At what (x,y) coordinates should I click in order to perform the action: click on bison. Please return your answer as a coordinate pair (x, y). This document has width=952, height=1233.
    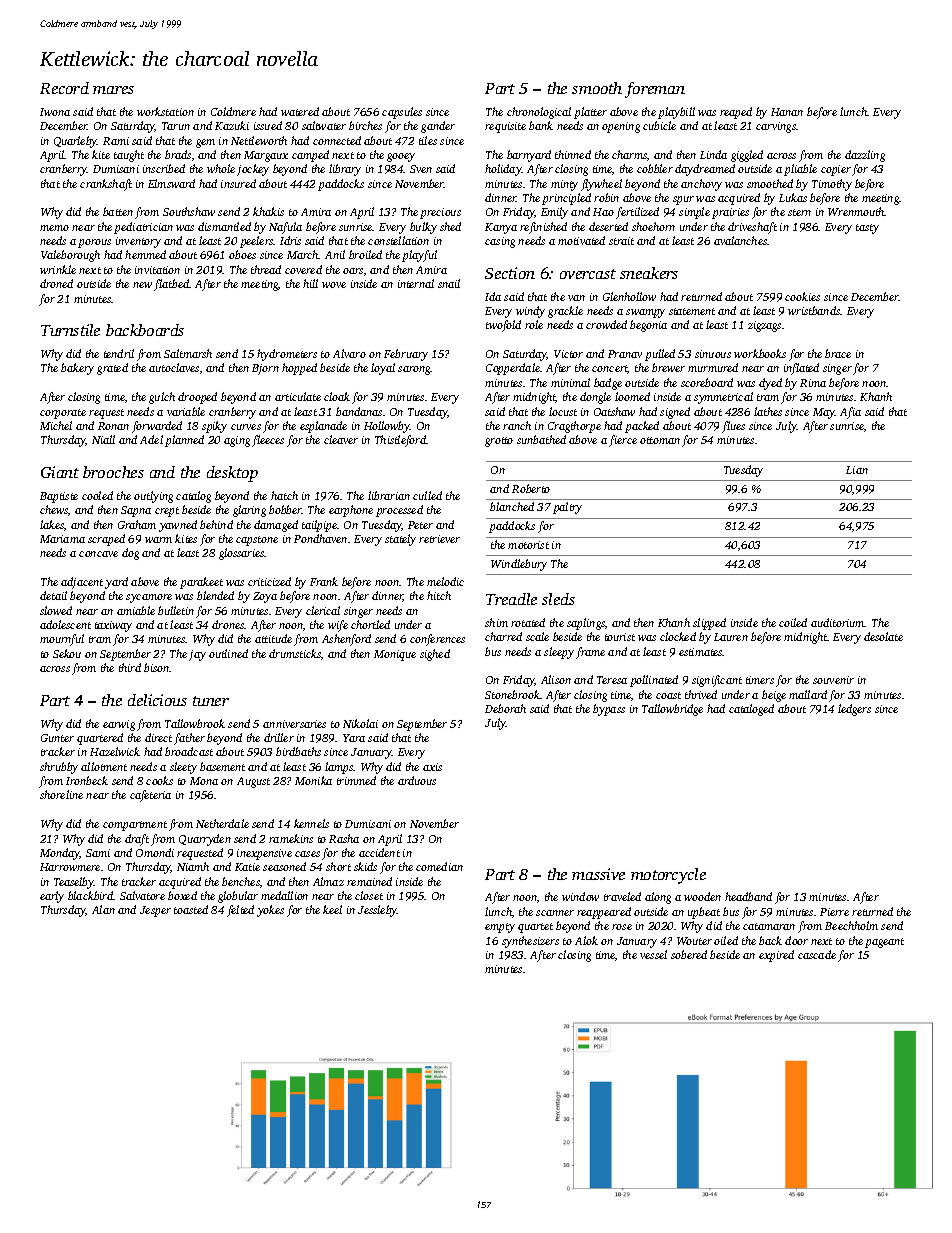
    Looking at the image, I should click on (157, 667).
